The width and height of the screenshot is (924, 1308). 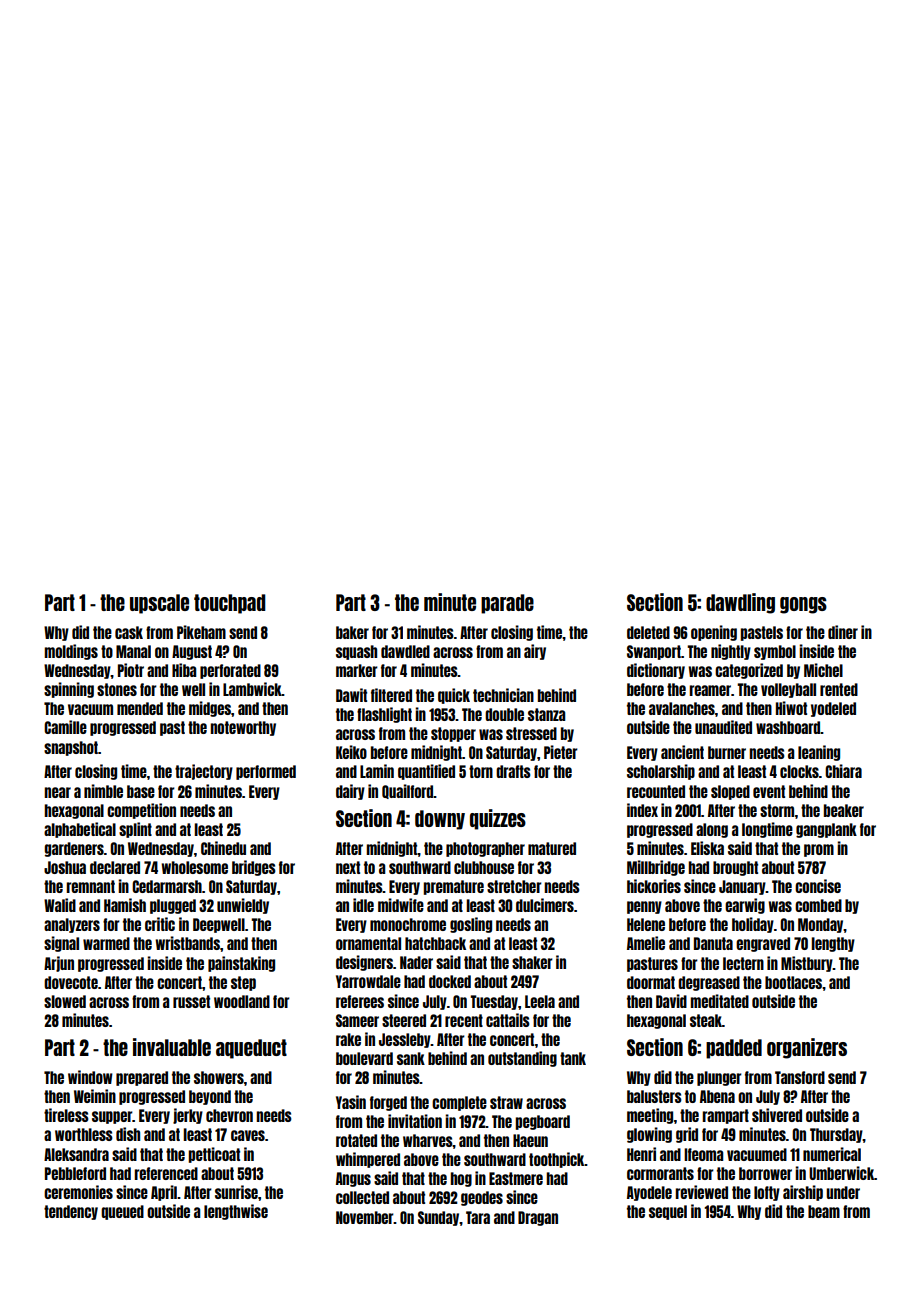 What do you see at coordinates (438, 1218) in the screenshot?
I see `Sunday` at bounding box center [438, 1218].
